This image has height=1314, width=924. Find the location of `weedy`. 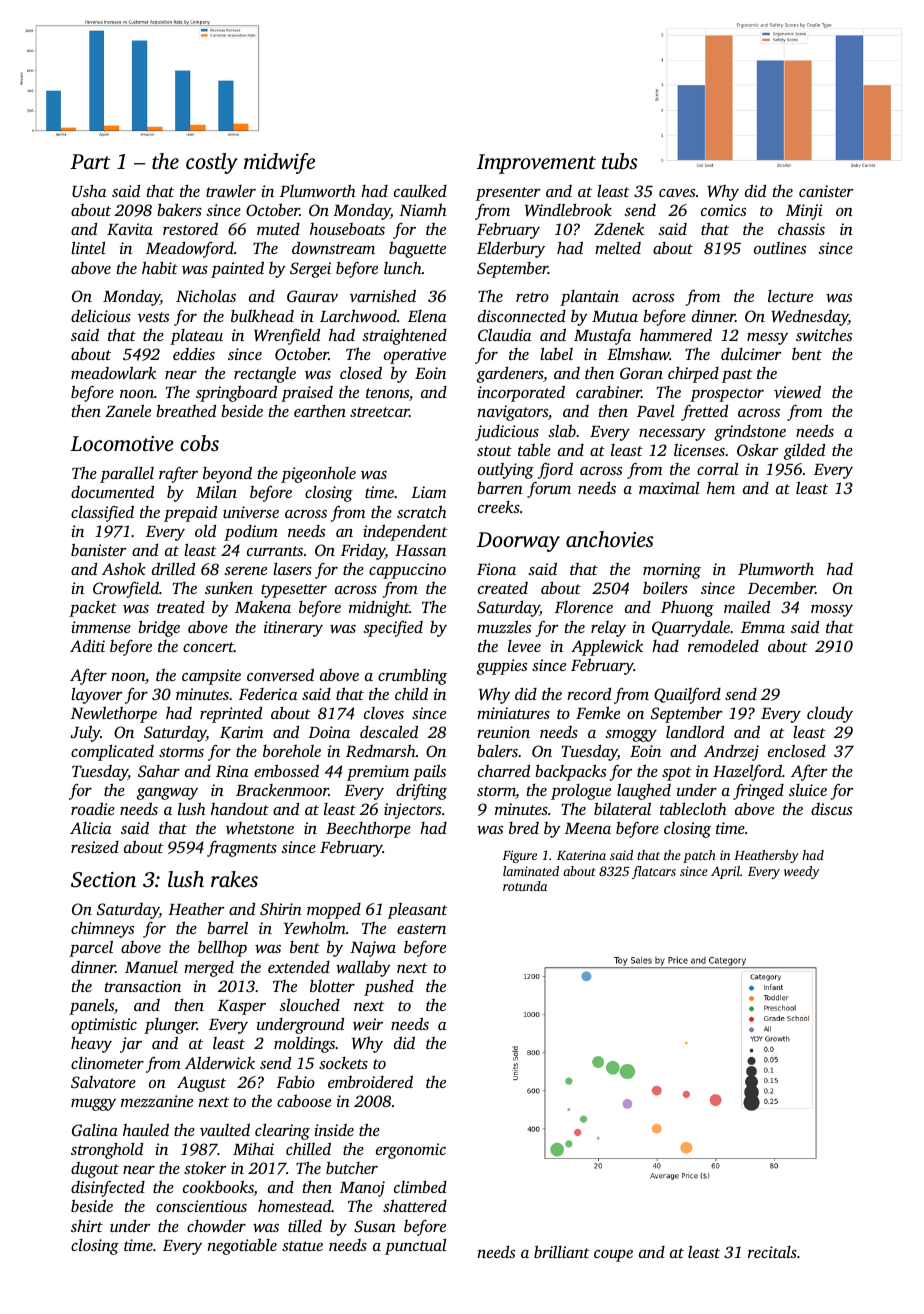

weedy is located at coordinates (801, 872).
